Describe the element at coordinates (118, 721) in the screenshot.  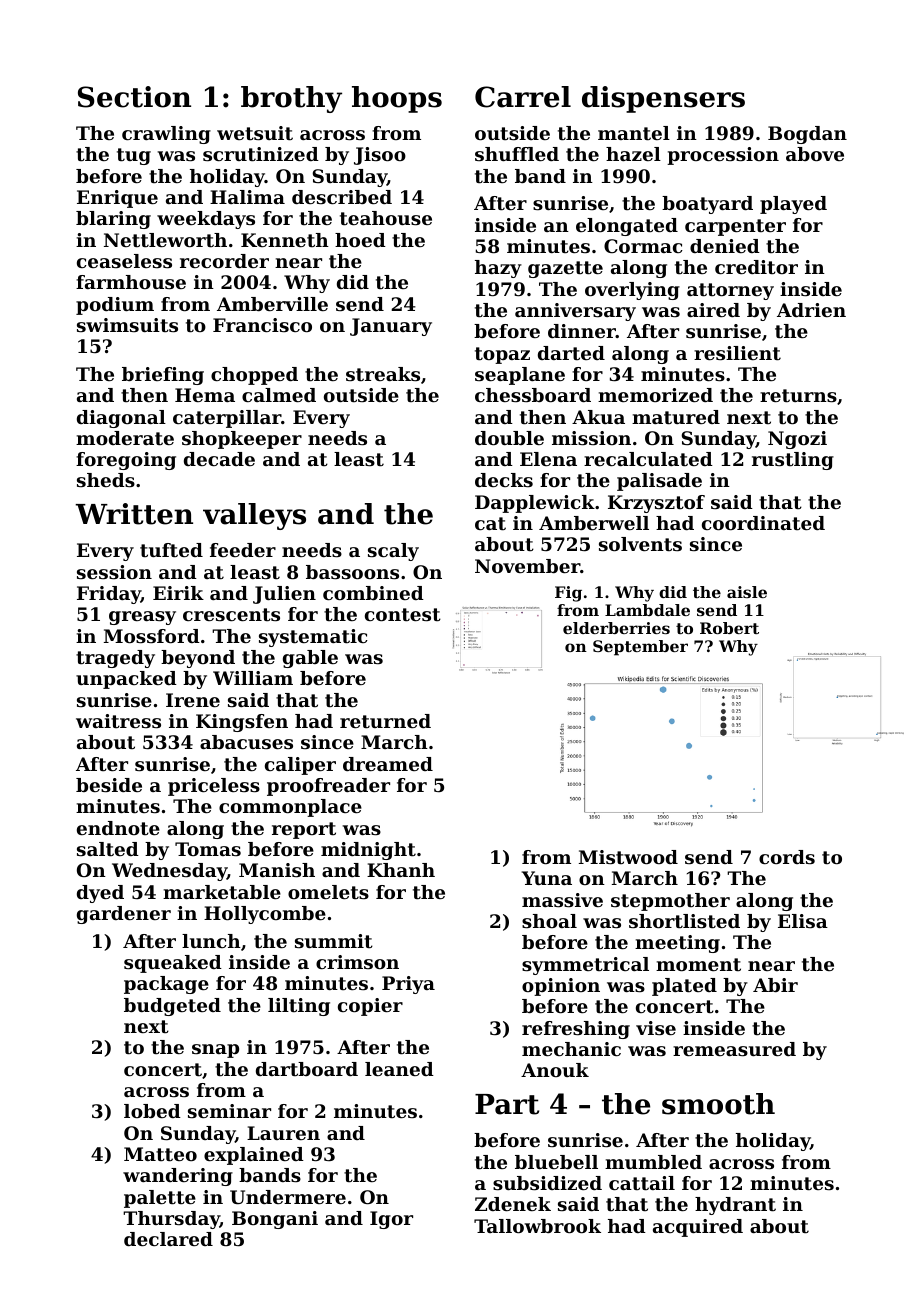
I see `waitress` at that location.
